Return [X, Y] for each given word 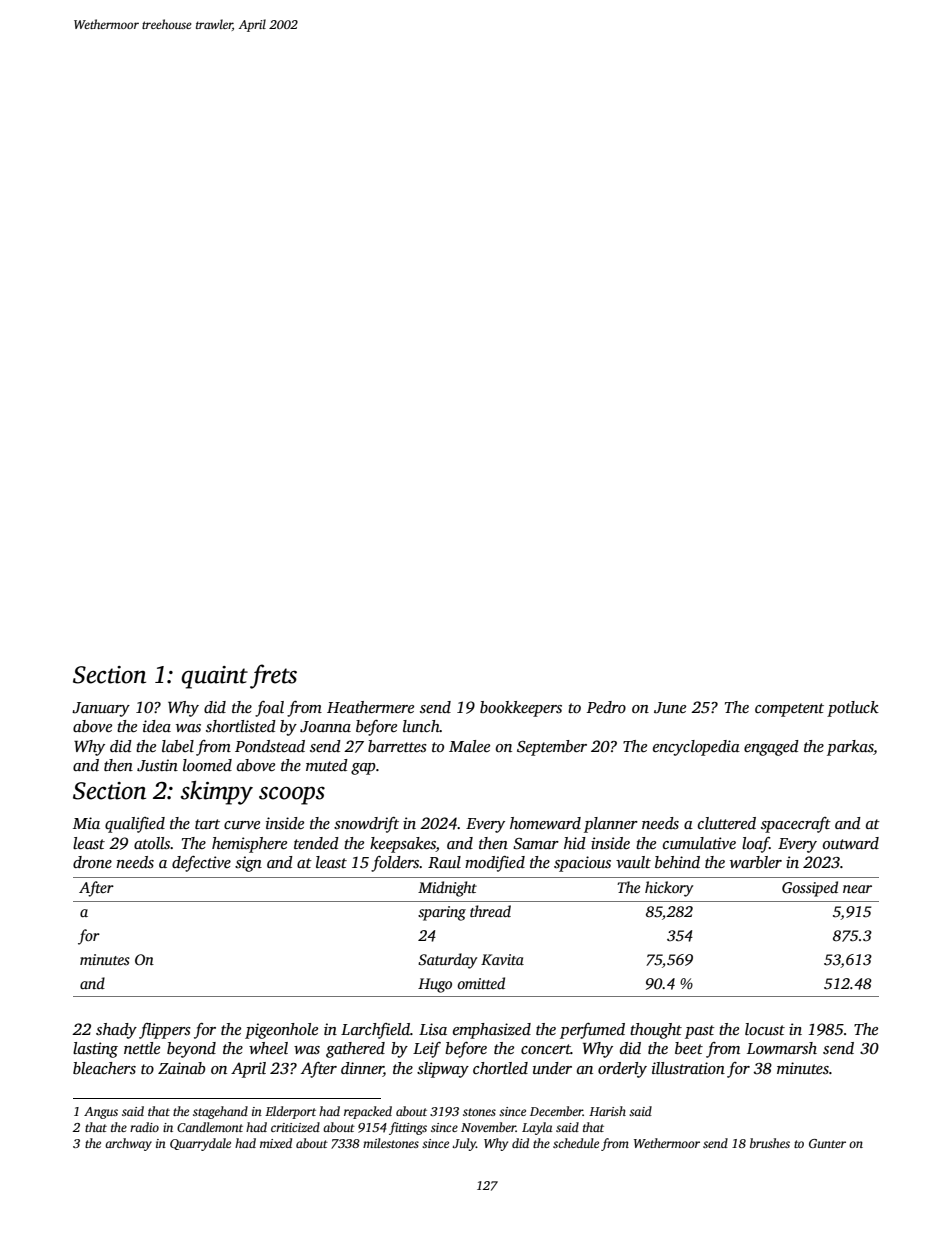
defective [201, 864]
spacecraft [796, 825]
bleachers [104, 1068]
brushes [770, 1143]
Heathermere [370, 707]
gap [363, 769]
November [488, 1127]
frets [273, 676]
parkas [850, 748]
